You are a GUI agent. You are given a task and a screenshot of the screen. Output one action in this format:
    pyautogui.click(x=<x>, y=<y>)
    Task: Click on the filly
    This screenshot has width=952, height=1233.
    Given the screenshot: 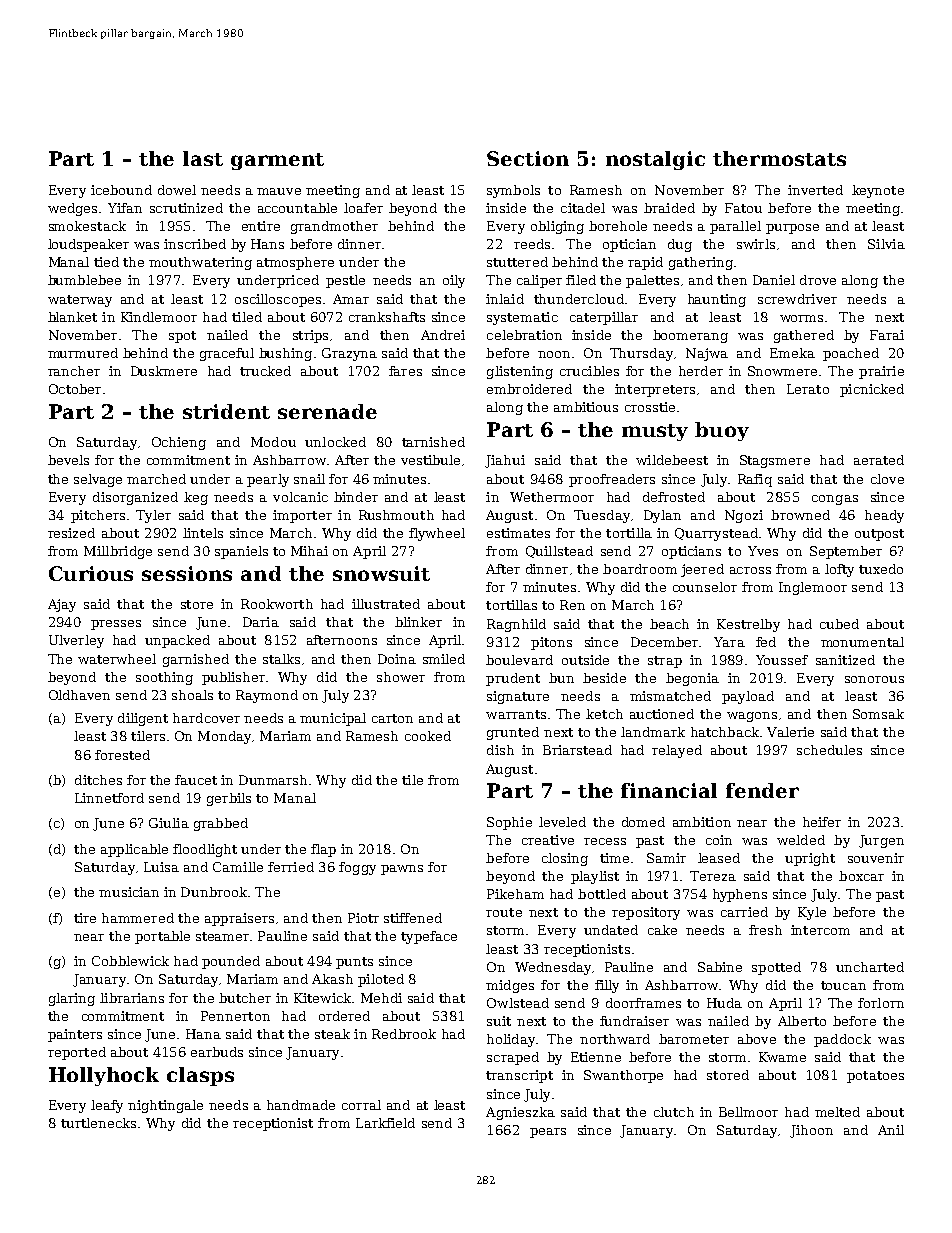 What is the action you would take?
    pyautogui.click(x=607, y=986)
